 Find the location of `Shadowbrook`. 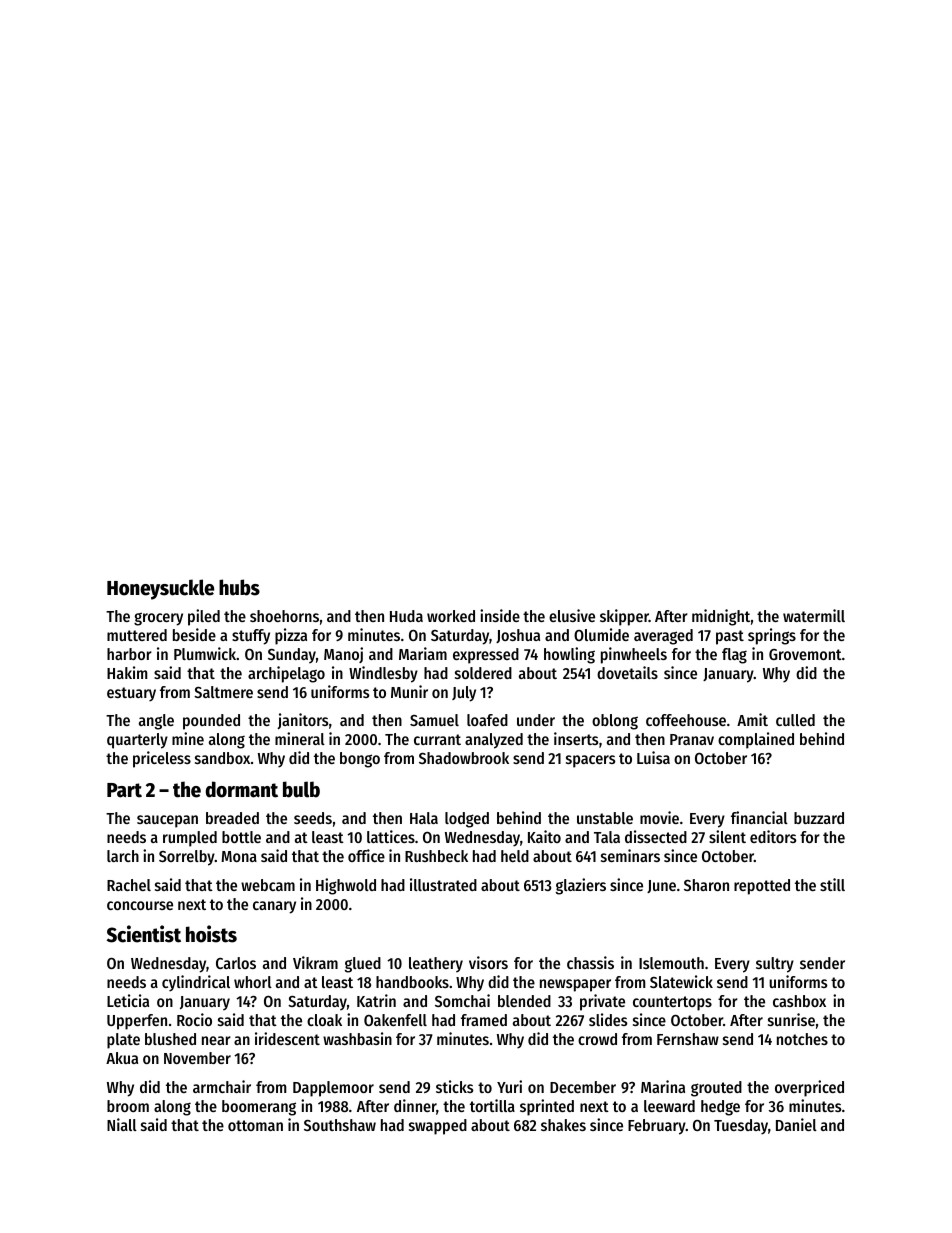

Shadowbrook is located at coordinates (464, 758).
